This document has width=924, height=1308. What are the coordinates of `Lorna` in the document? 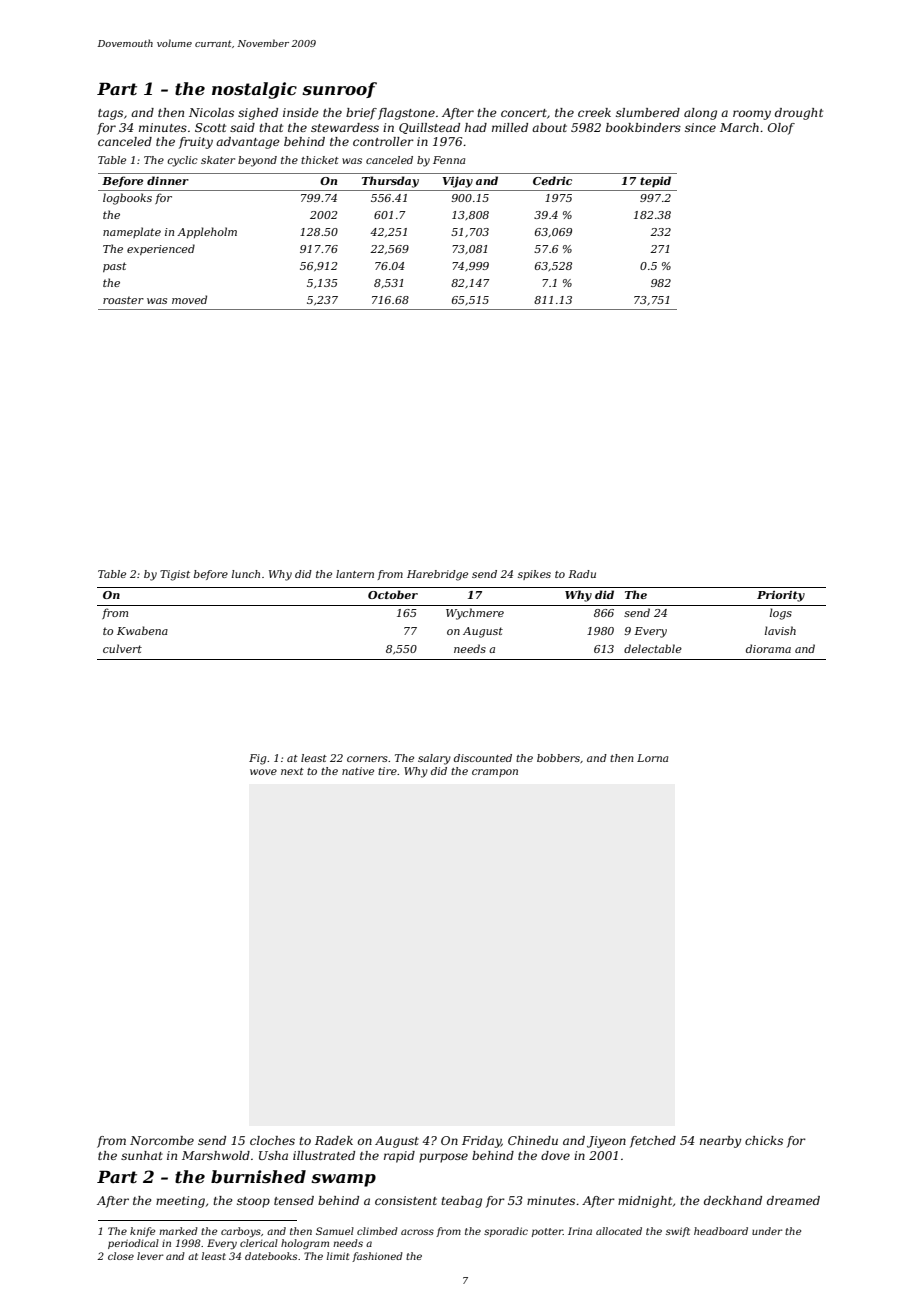 It's located at (652, 758).
